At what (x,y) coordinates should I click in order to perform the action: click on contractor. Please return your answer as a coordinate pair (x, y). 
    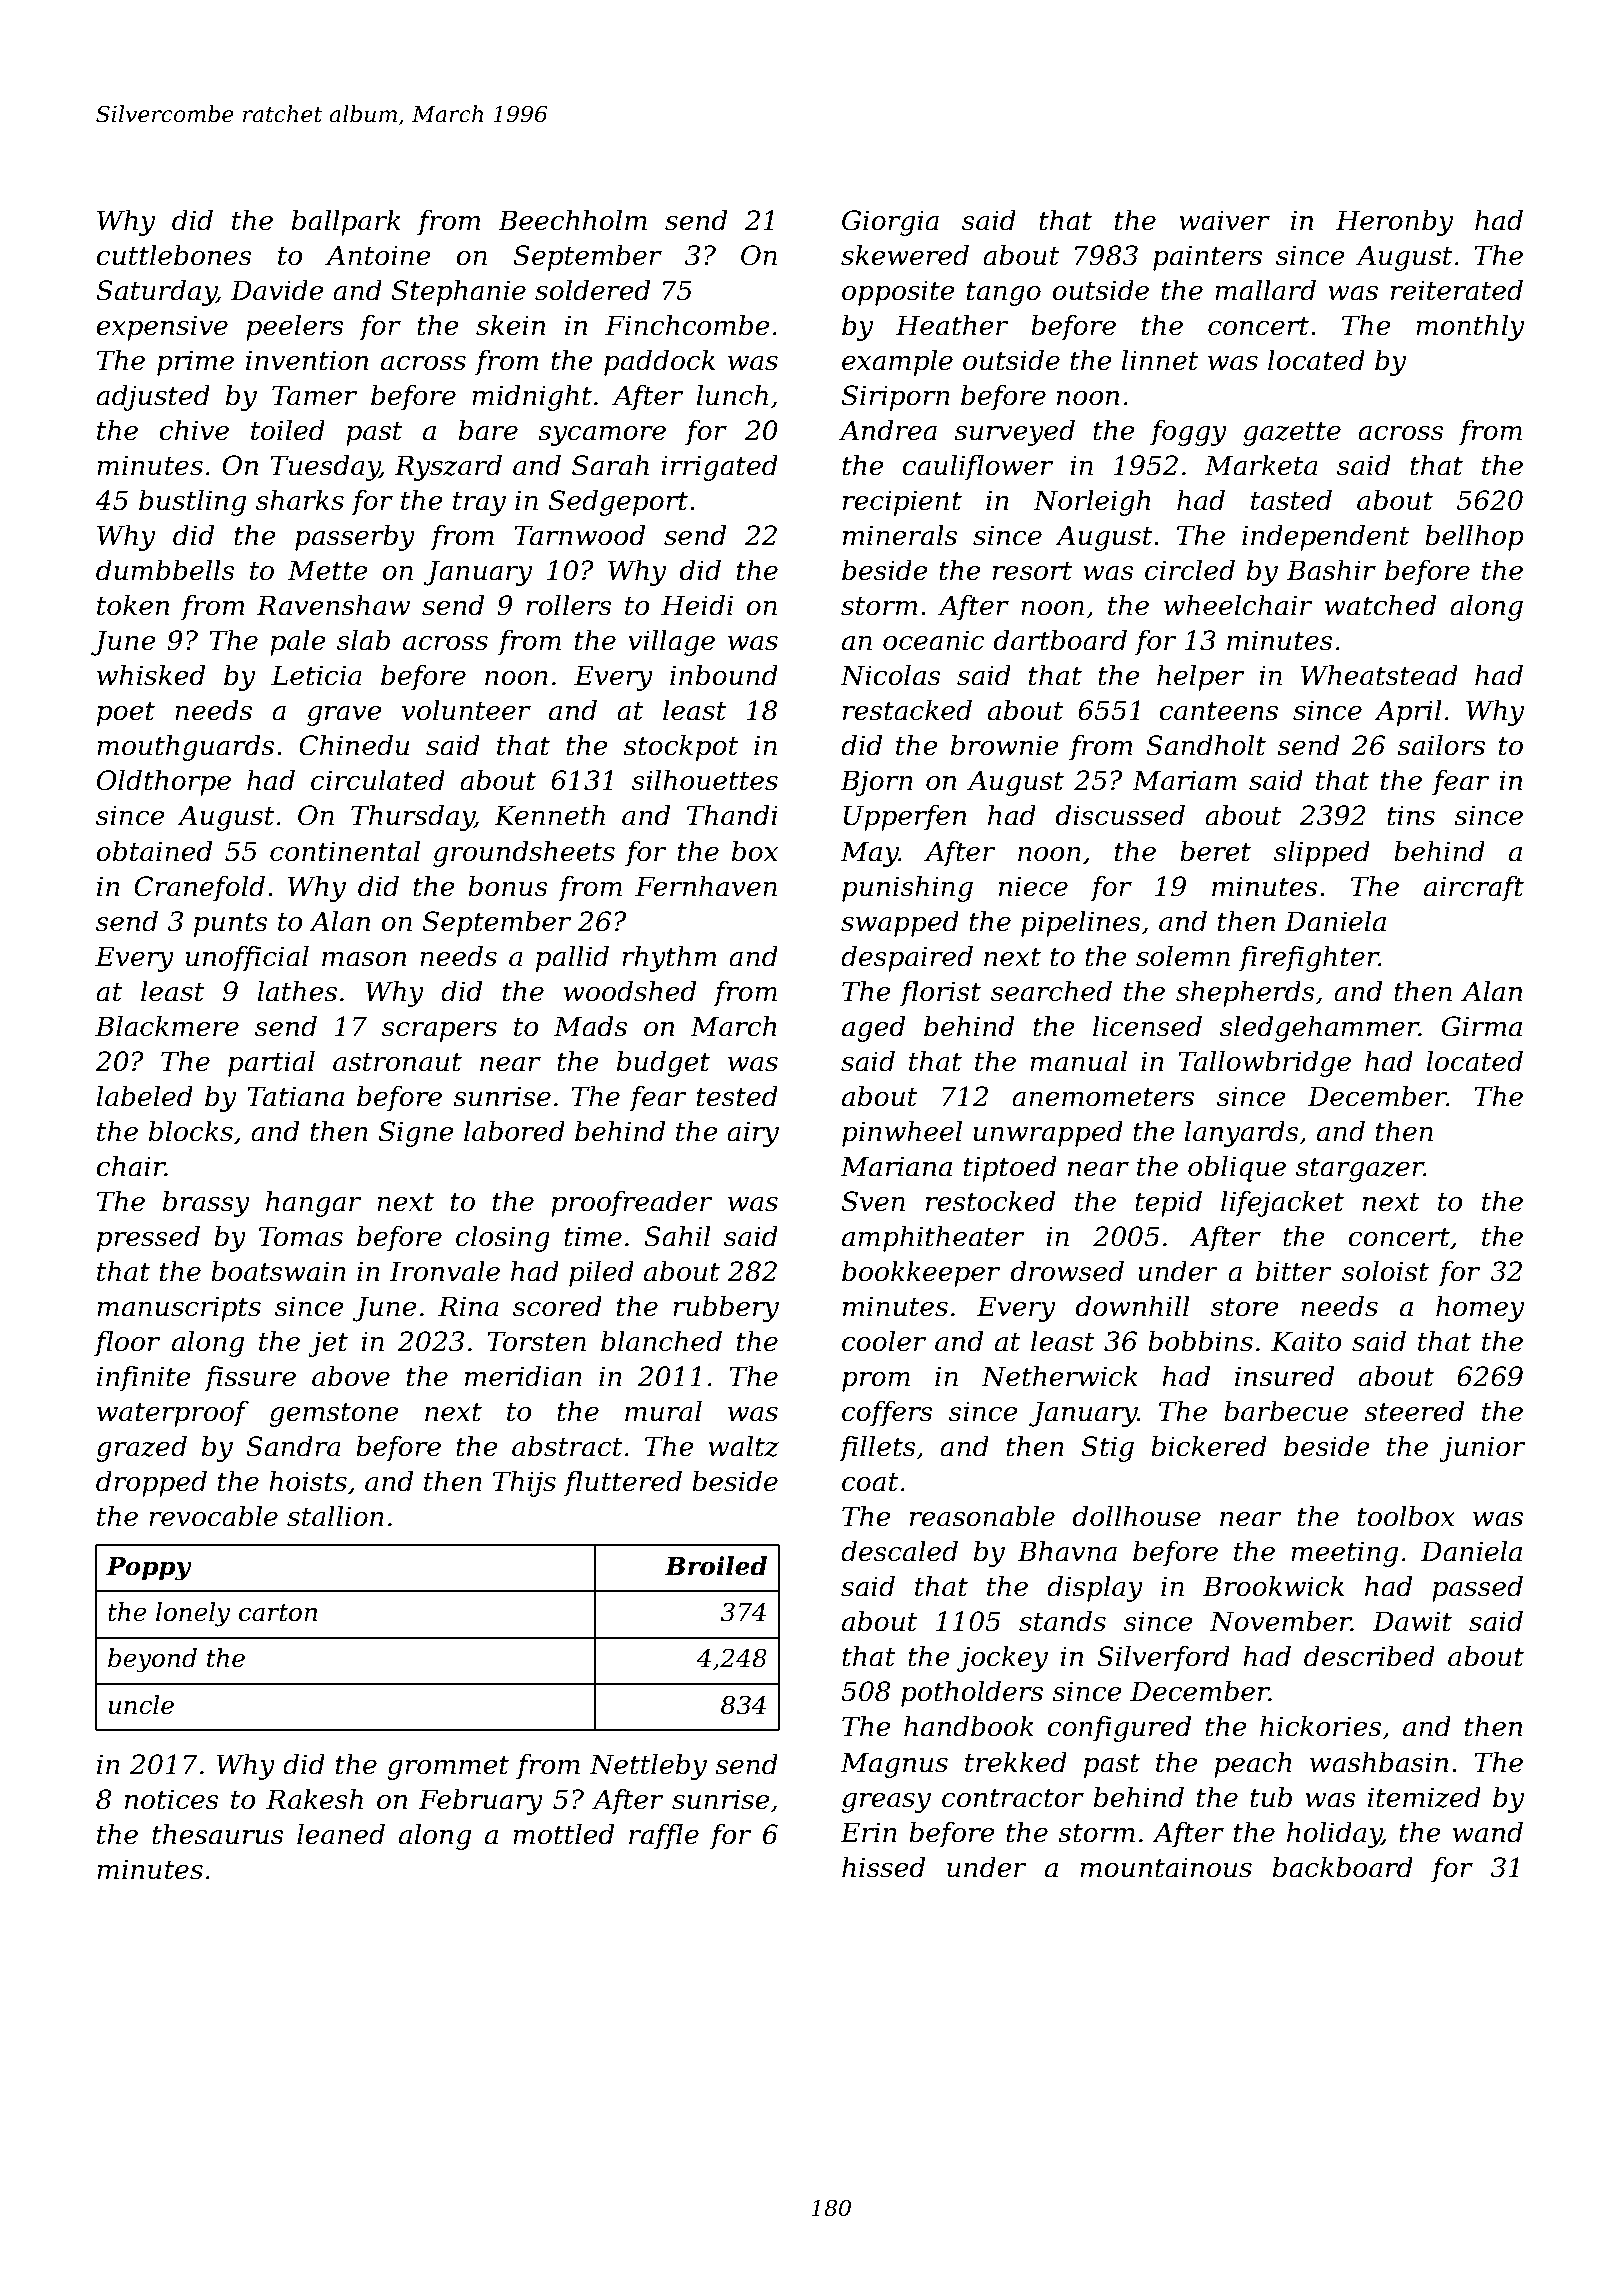
    Looking at the image, I should click on (1013, 1798).
